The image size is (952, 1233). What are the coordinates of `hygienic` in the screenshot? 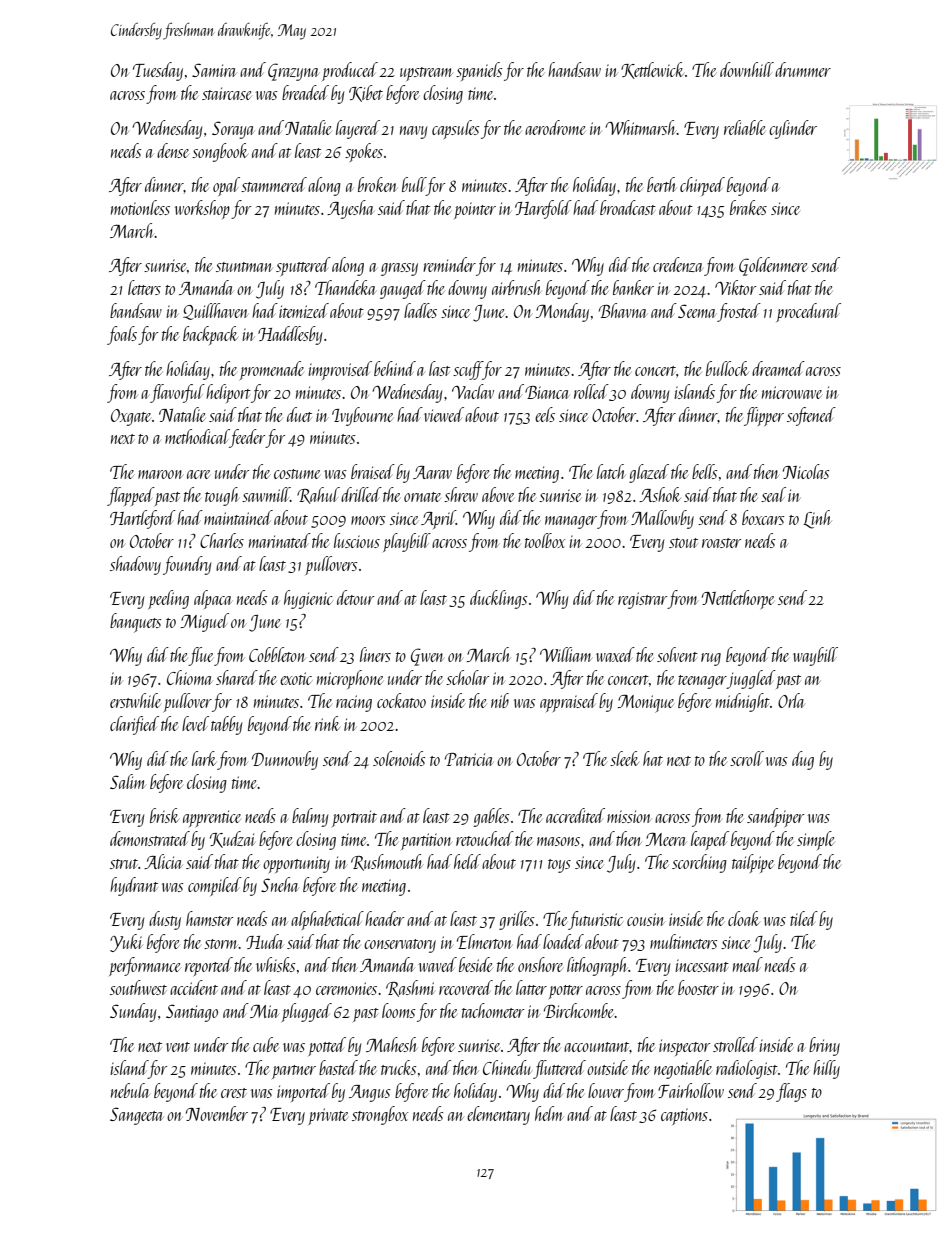 It's located at (308, 599).
